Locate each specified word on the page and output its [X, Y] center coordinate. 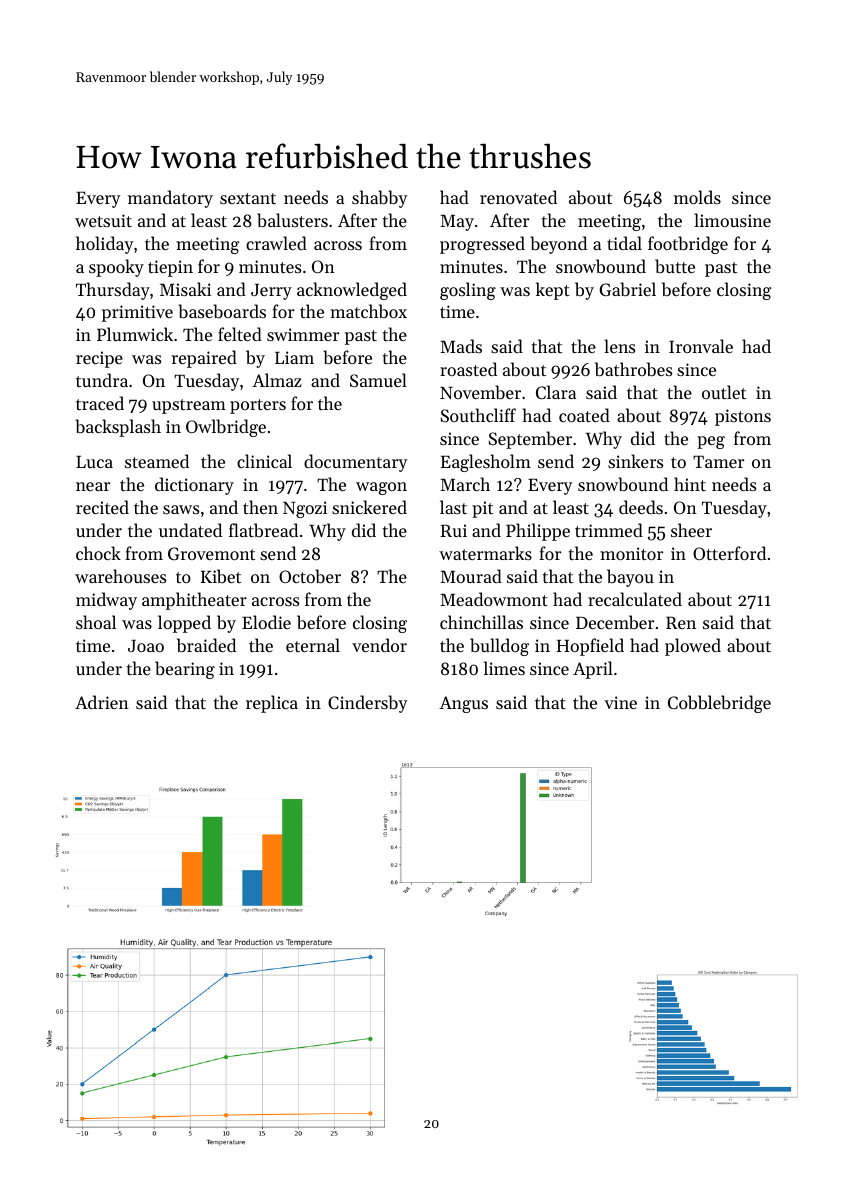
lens [619, 346]
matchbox [368, 311]
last [453, 507]
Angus [463, 704]
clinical [264, 461]
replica [272, 704]
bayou [630, 578]
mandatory [170, 199]
